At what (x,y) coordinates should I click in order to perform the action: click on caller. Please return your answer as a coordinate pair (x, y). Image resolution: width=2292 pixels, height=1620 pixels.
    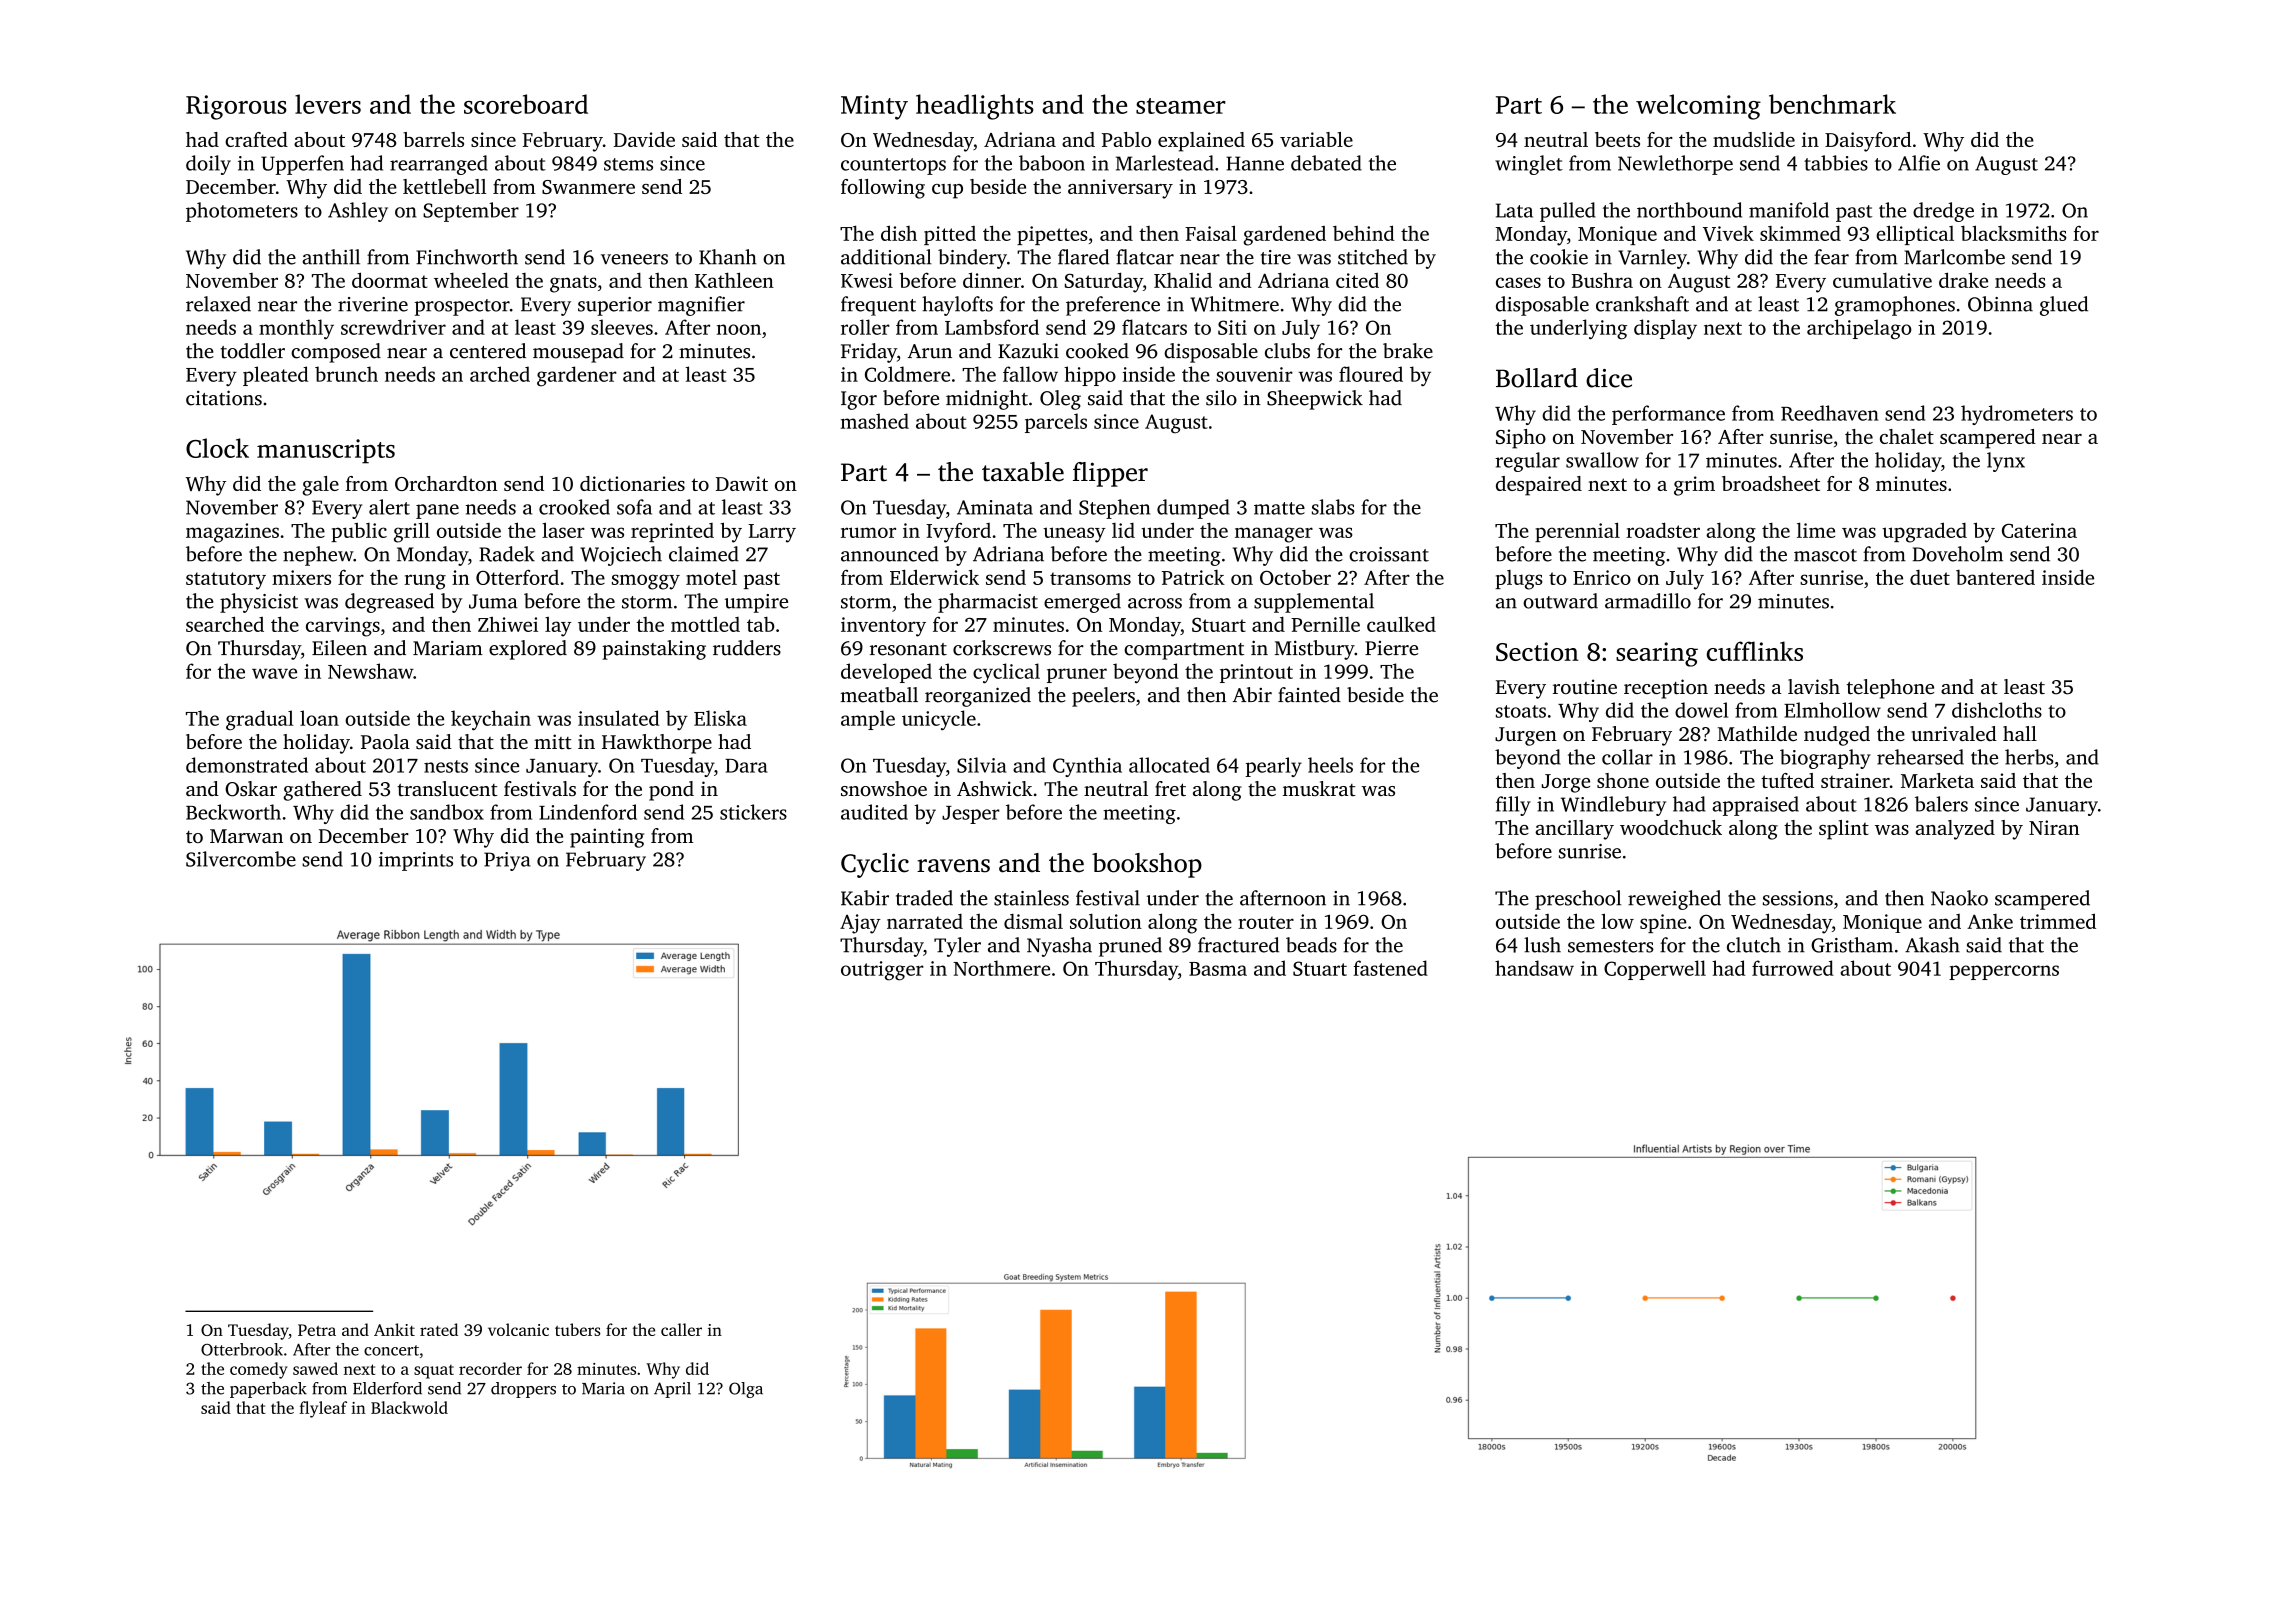
    Looking at the image, I should click on (681, 1329).
